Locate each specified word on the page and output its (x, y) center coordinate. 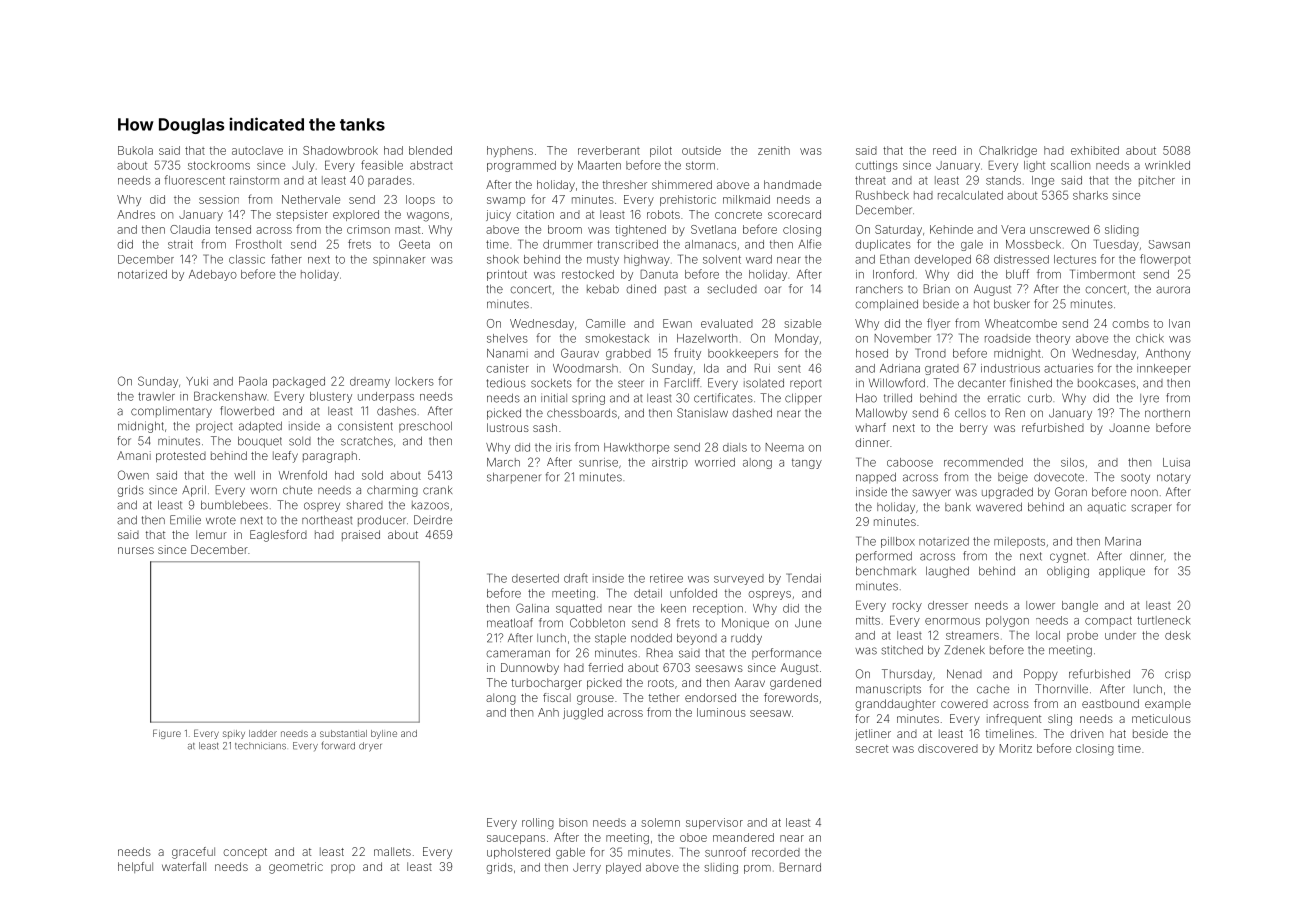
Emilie (185, 520)
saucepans (516, 839)
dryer (370, 747)
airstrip (670, 463)
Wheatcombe (1021, 323)
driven (1086, 733)
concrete (738, 215)
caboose (910, 462)
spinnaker (399, 260)
